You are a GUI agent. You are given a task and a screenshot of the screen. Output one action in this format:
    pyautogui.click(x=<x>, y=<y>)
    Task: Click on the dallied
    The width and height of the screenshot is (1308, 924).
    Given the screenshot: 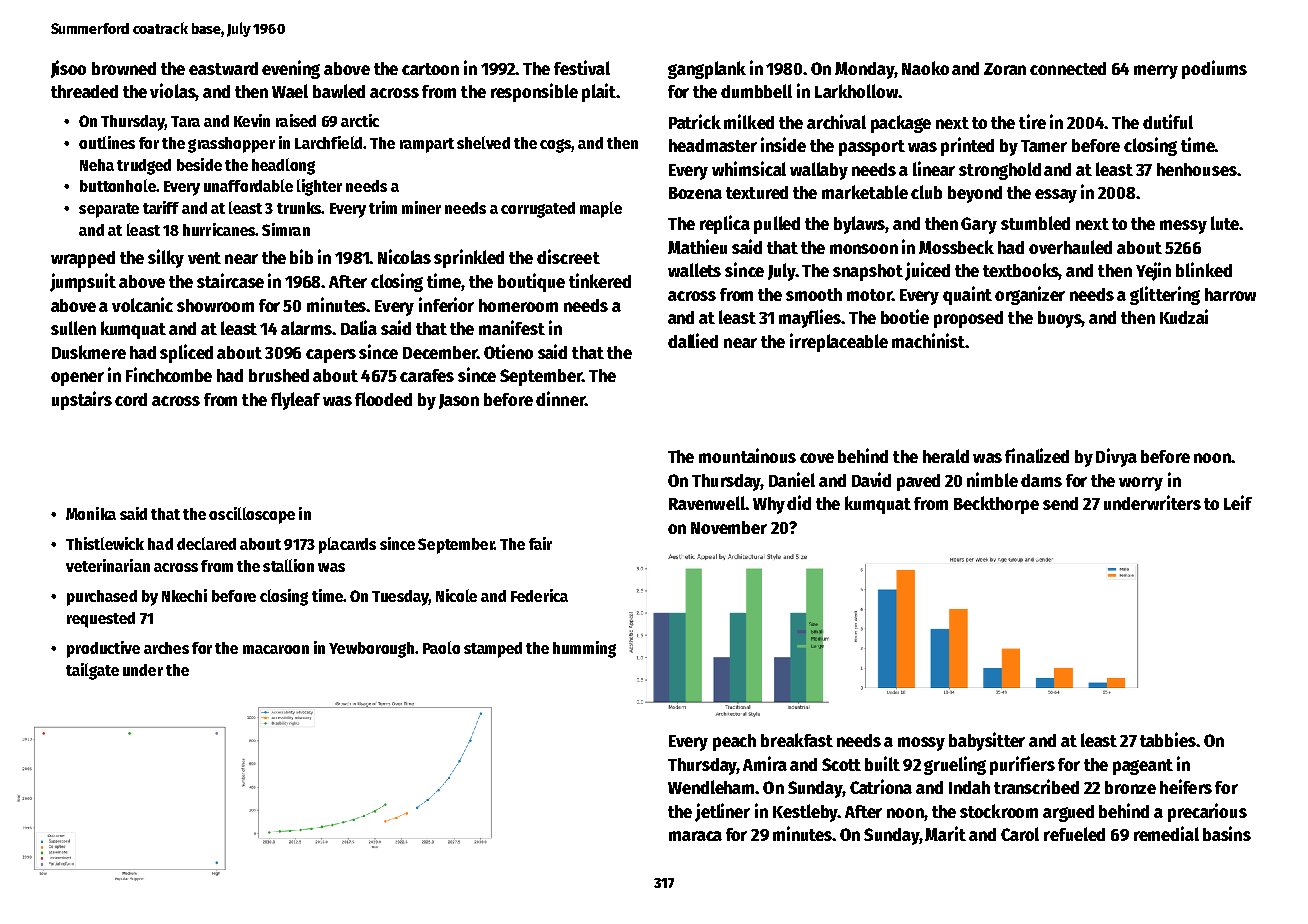 What is the action you would take?
    pyautogui.click(x=693, y=340)
